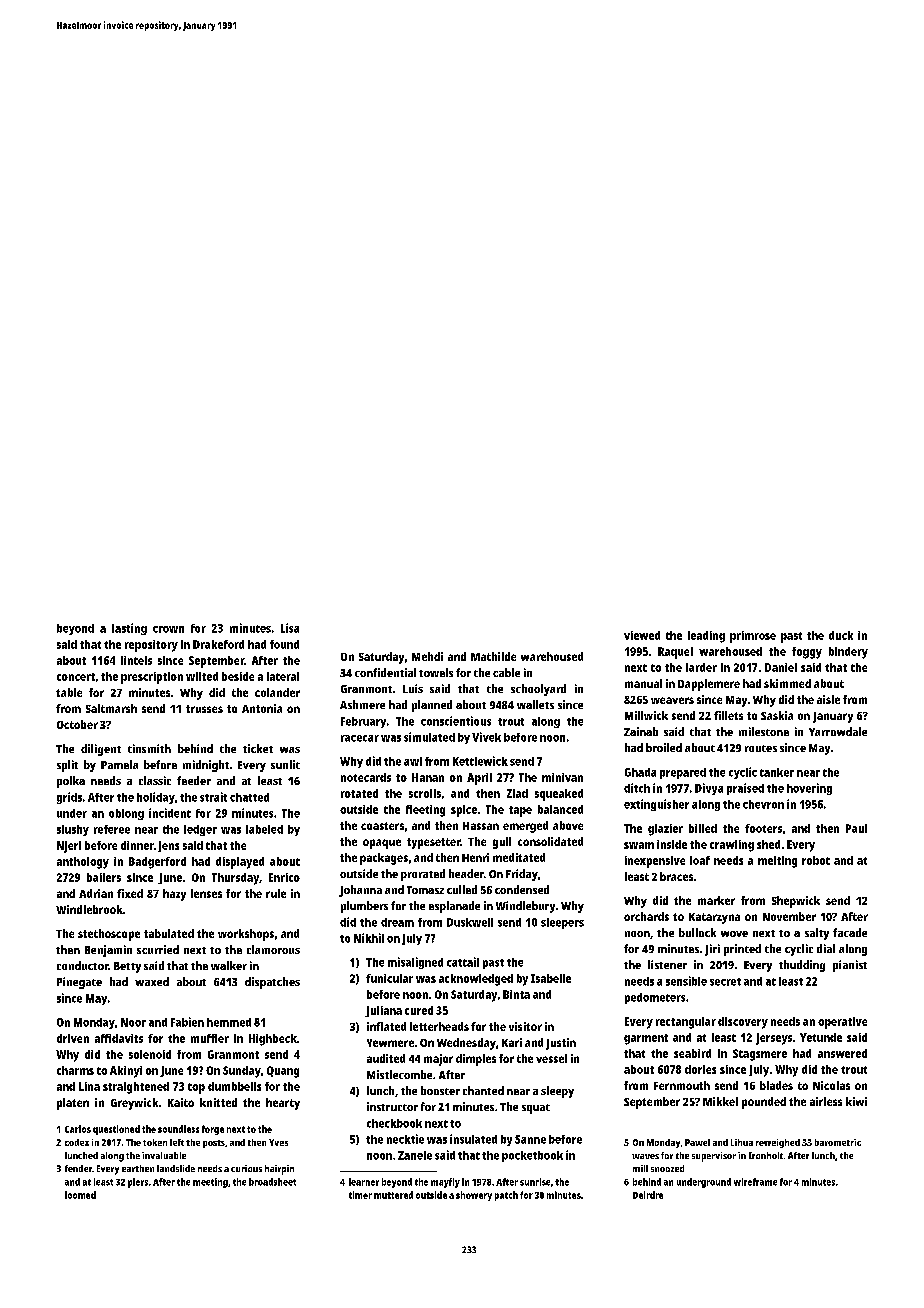  Describe the element at coordinates (512, 1042) in the screenshot. I see `Kari` at that location.
